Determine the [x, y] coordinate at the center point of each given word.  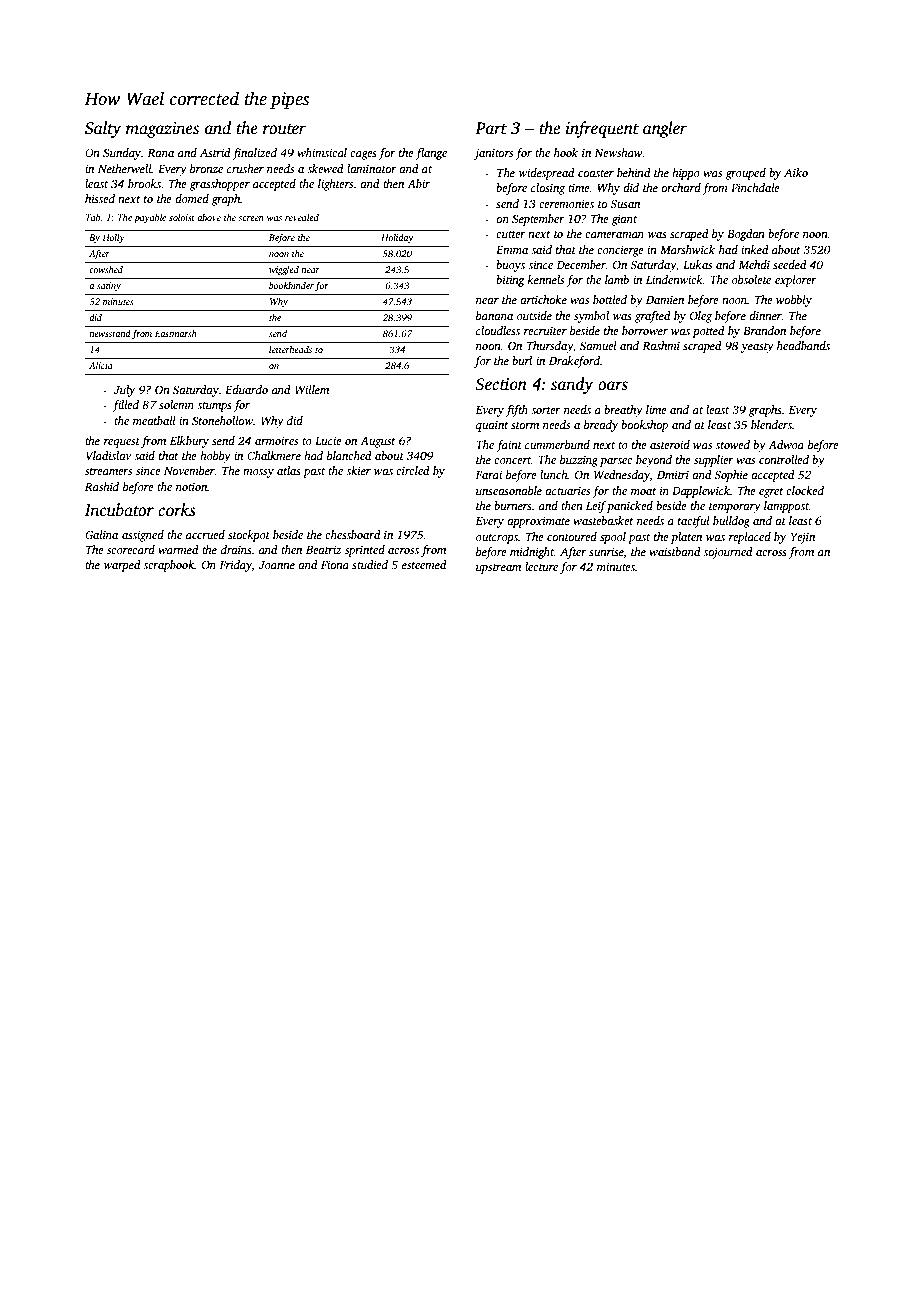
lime [656, 409]
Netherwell [125, 168]
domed [192, 198]
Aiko [796, 172]
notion [192, 486]
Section [501, 384]
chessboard [353, 534]
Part [491, 128]
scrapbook [169, 566]
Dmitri [673, 474]
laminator [372, 168]
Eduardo [246, 389]
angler [665, 129]
